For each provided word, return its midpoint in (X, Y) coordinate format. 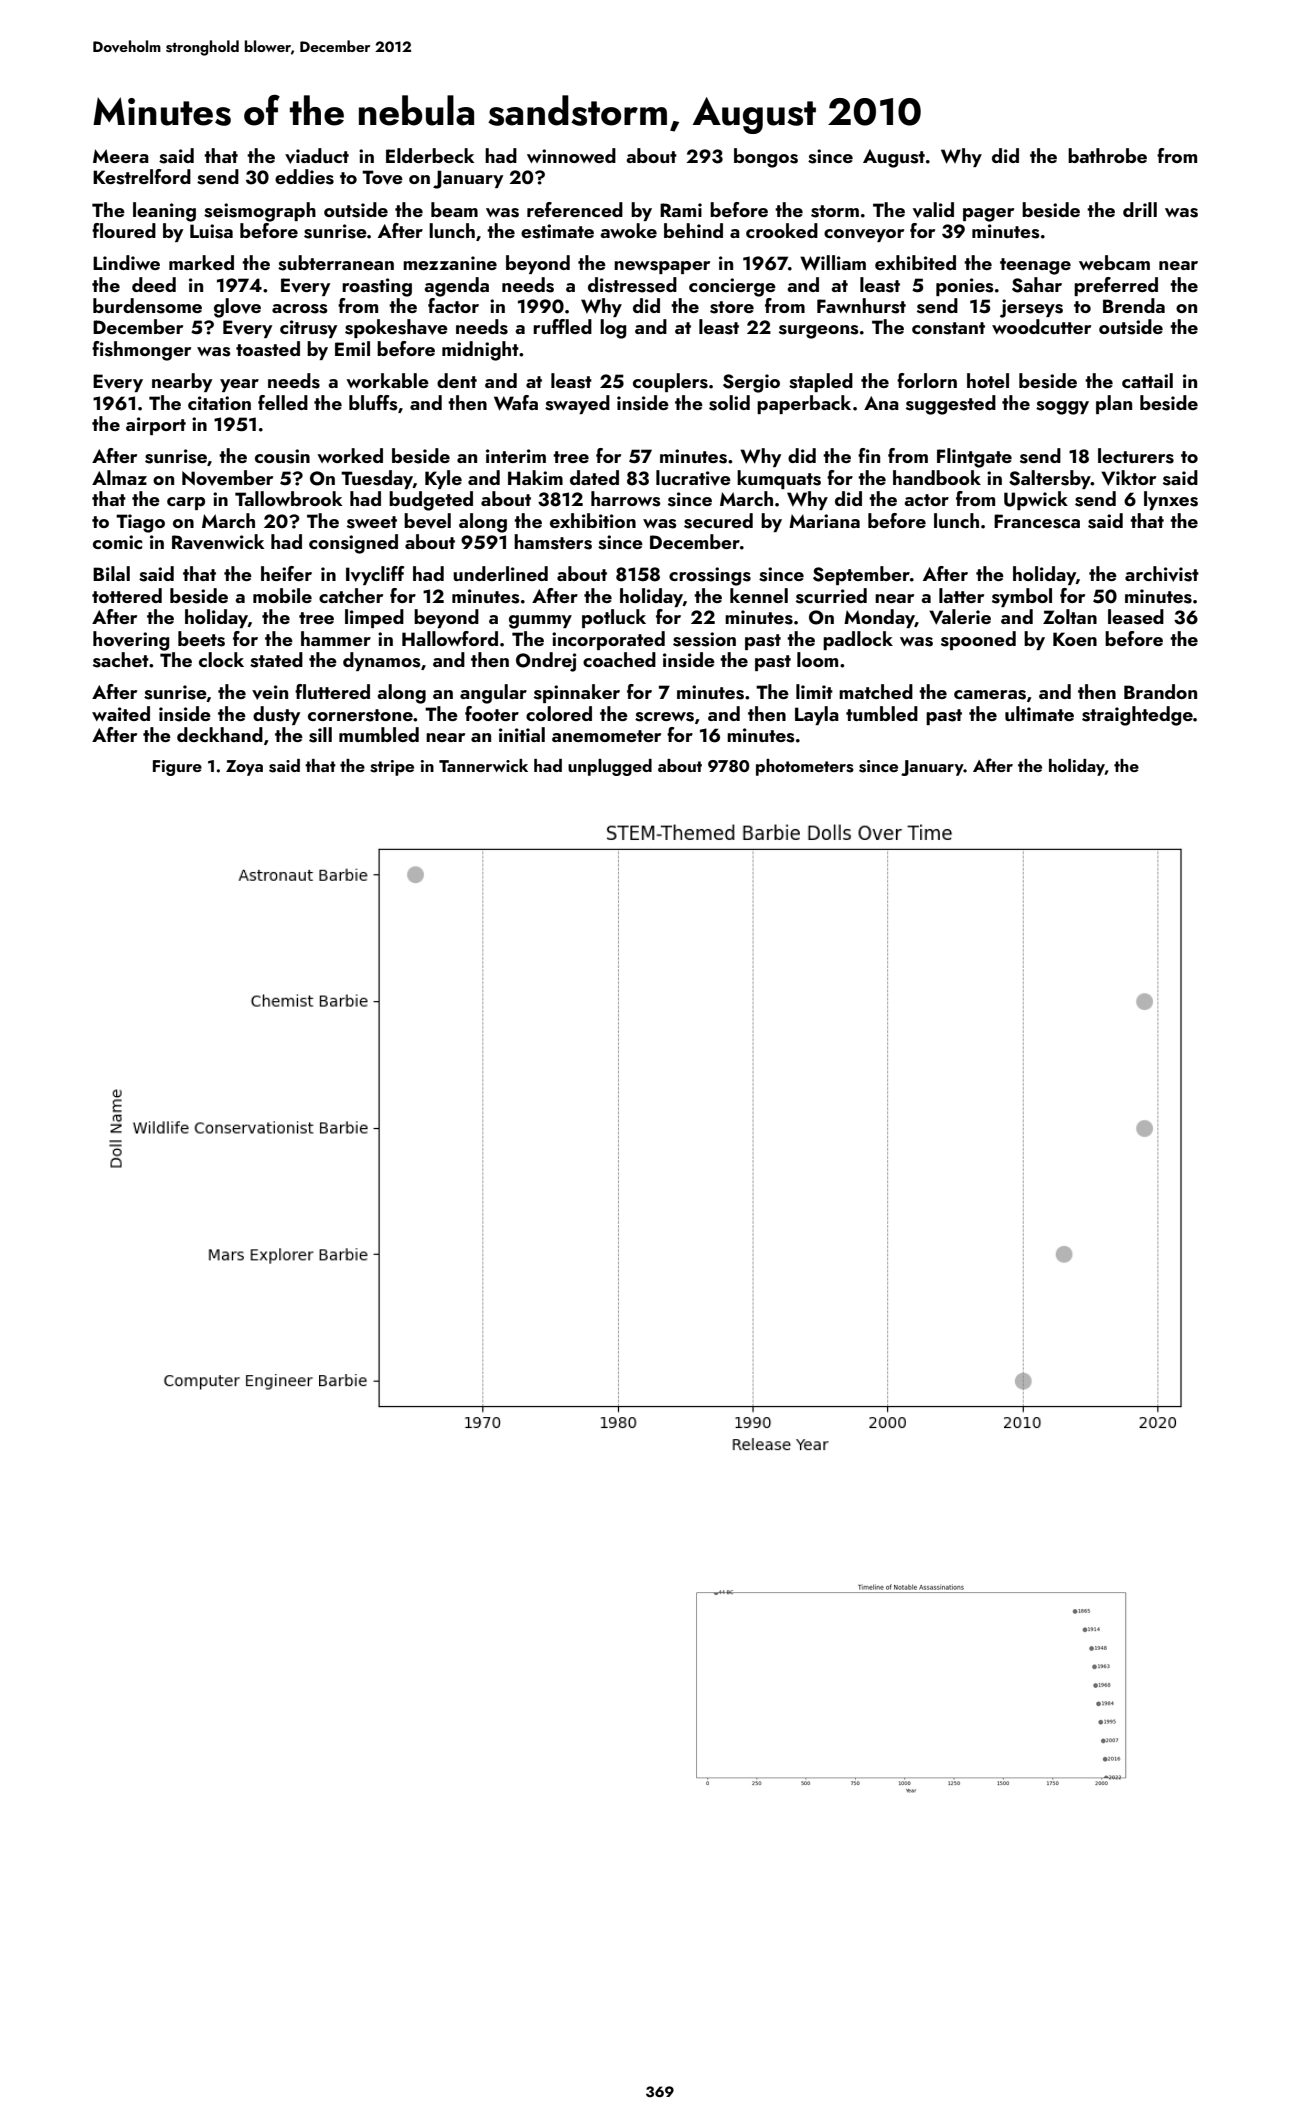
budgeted (431, 501)
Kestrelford (142, 177)
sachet (121, 660)
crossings (710, 576)
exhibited (915, 262)
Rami (681, 210)
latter (961, 595)
